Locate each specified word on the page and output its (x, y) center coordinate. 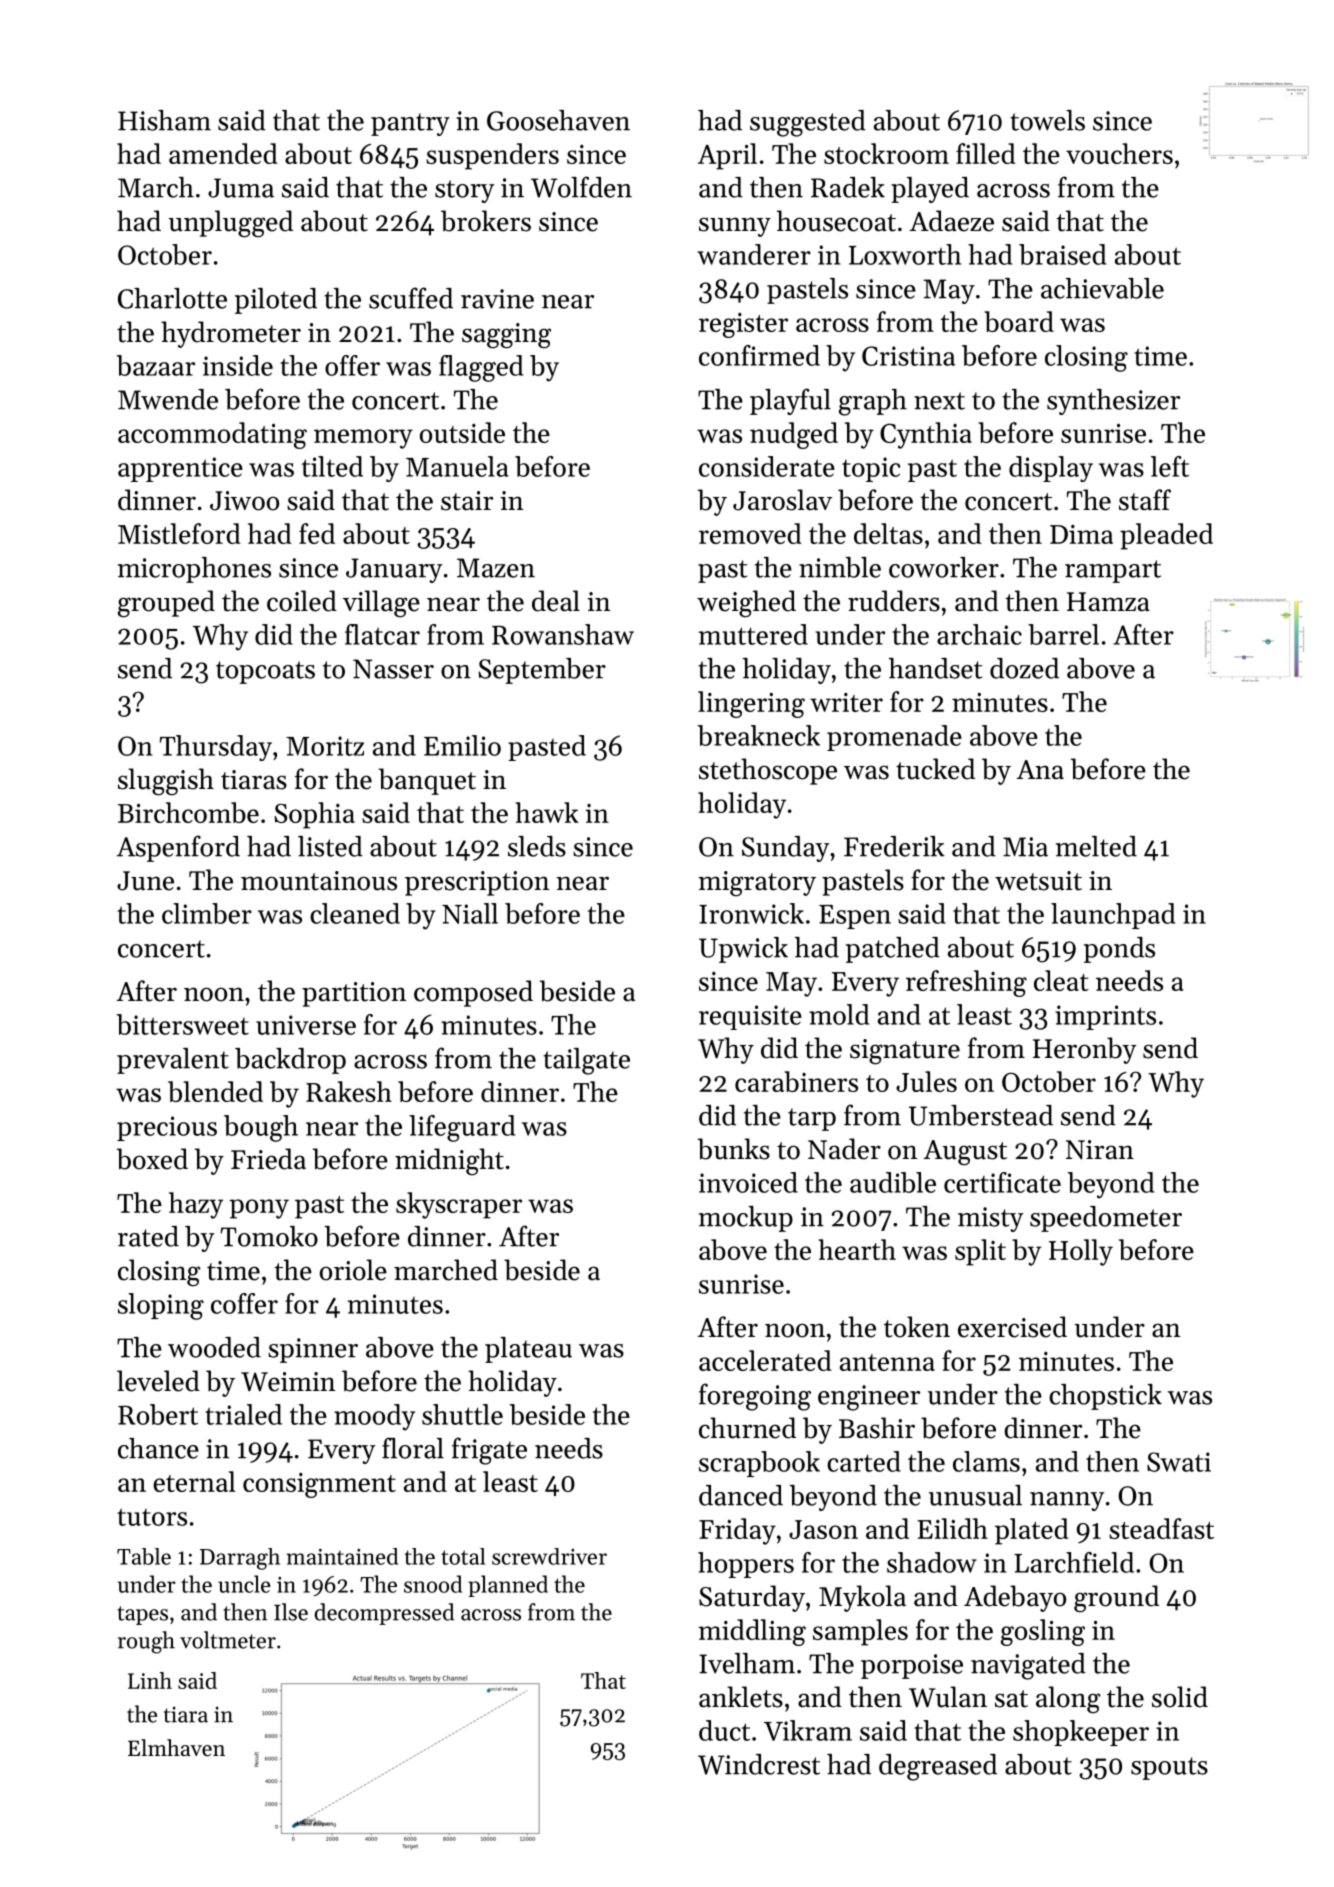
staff (1145, 500)
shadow (932, 1562)
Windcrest (759, 1764)
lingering (751, 704)
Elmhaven (176, 1748)
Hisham (164, 120)
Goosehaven (558, 120)
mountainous (319, 881)
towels (1047, 120)
